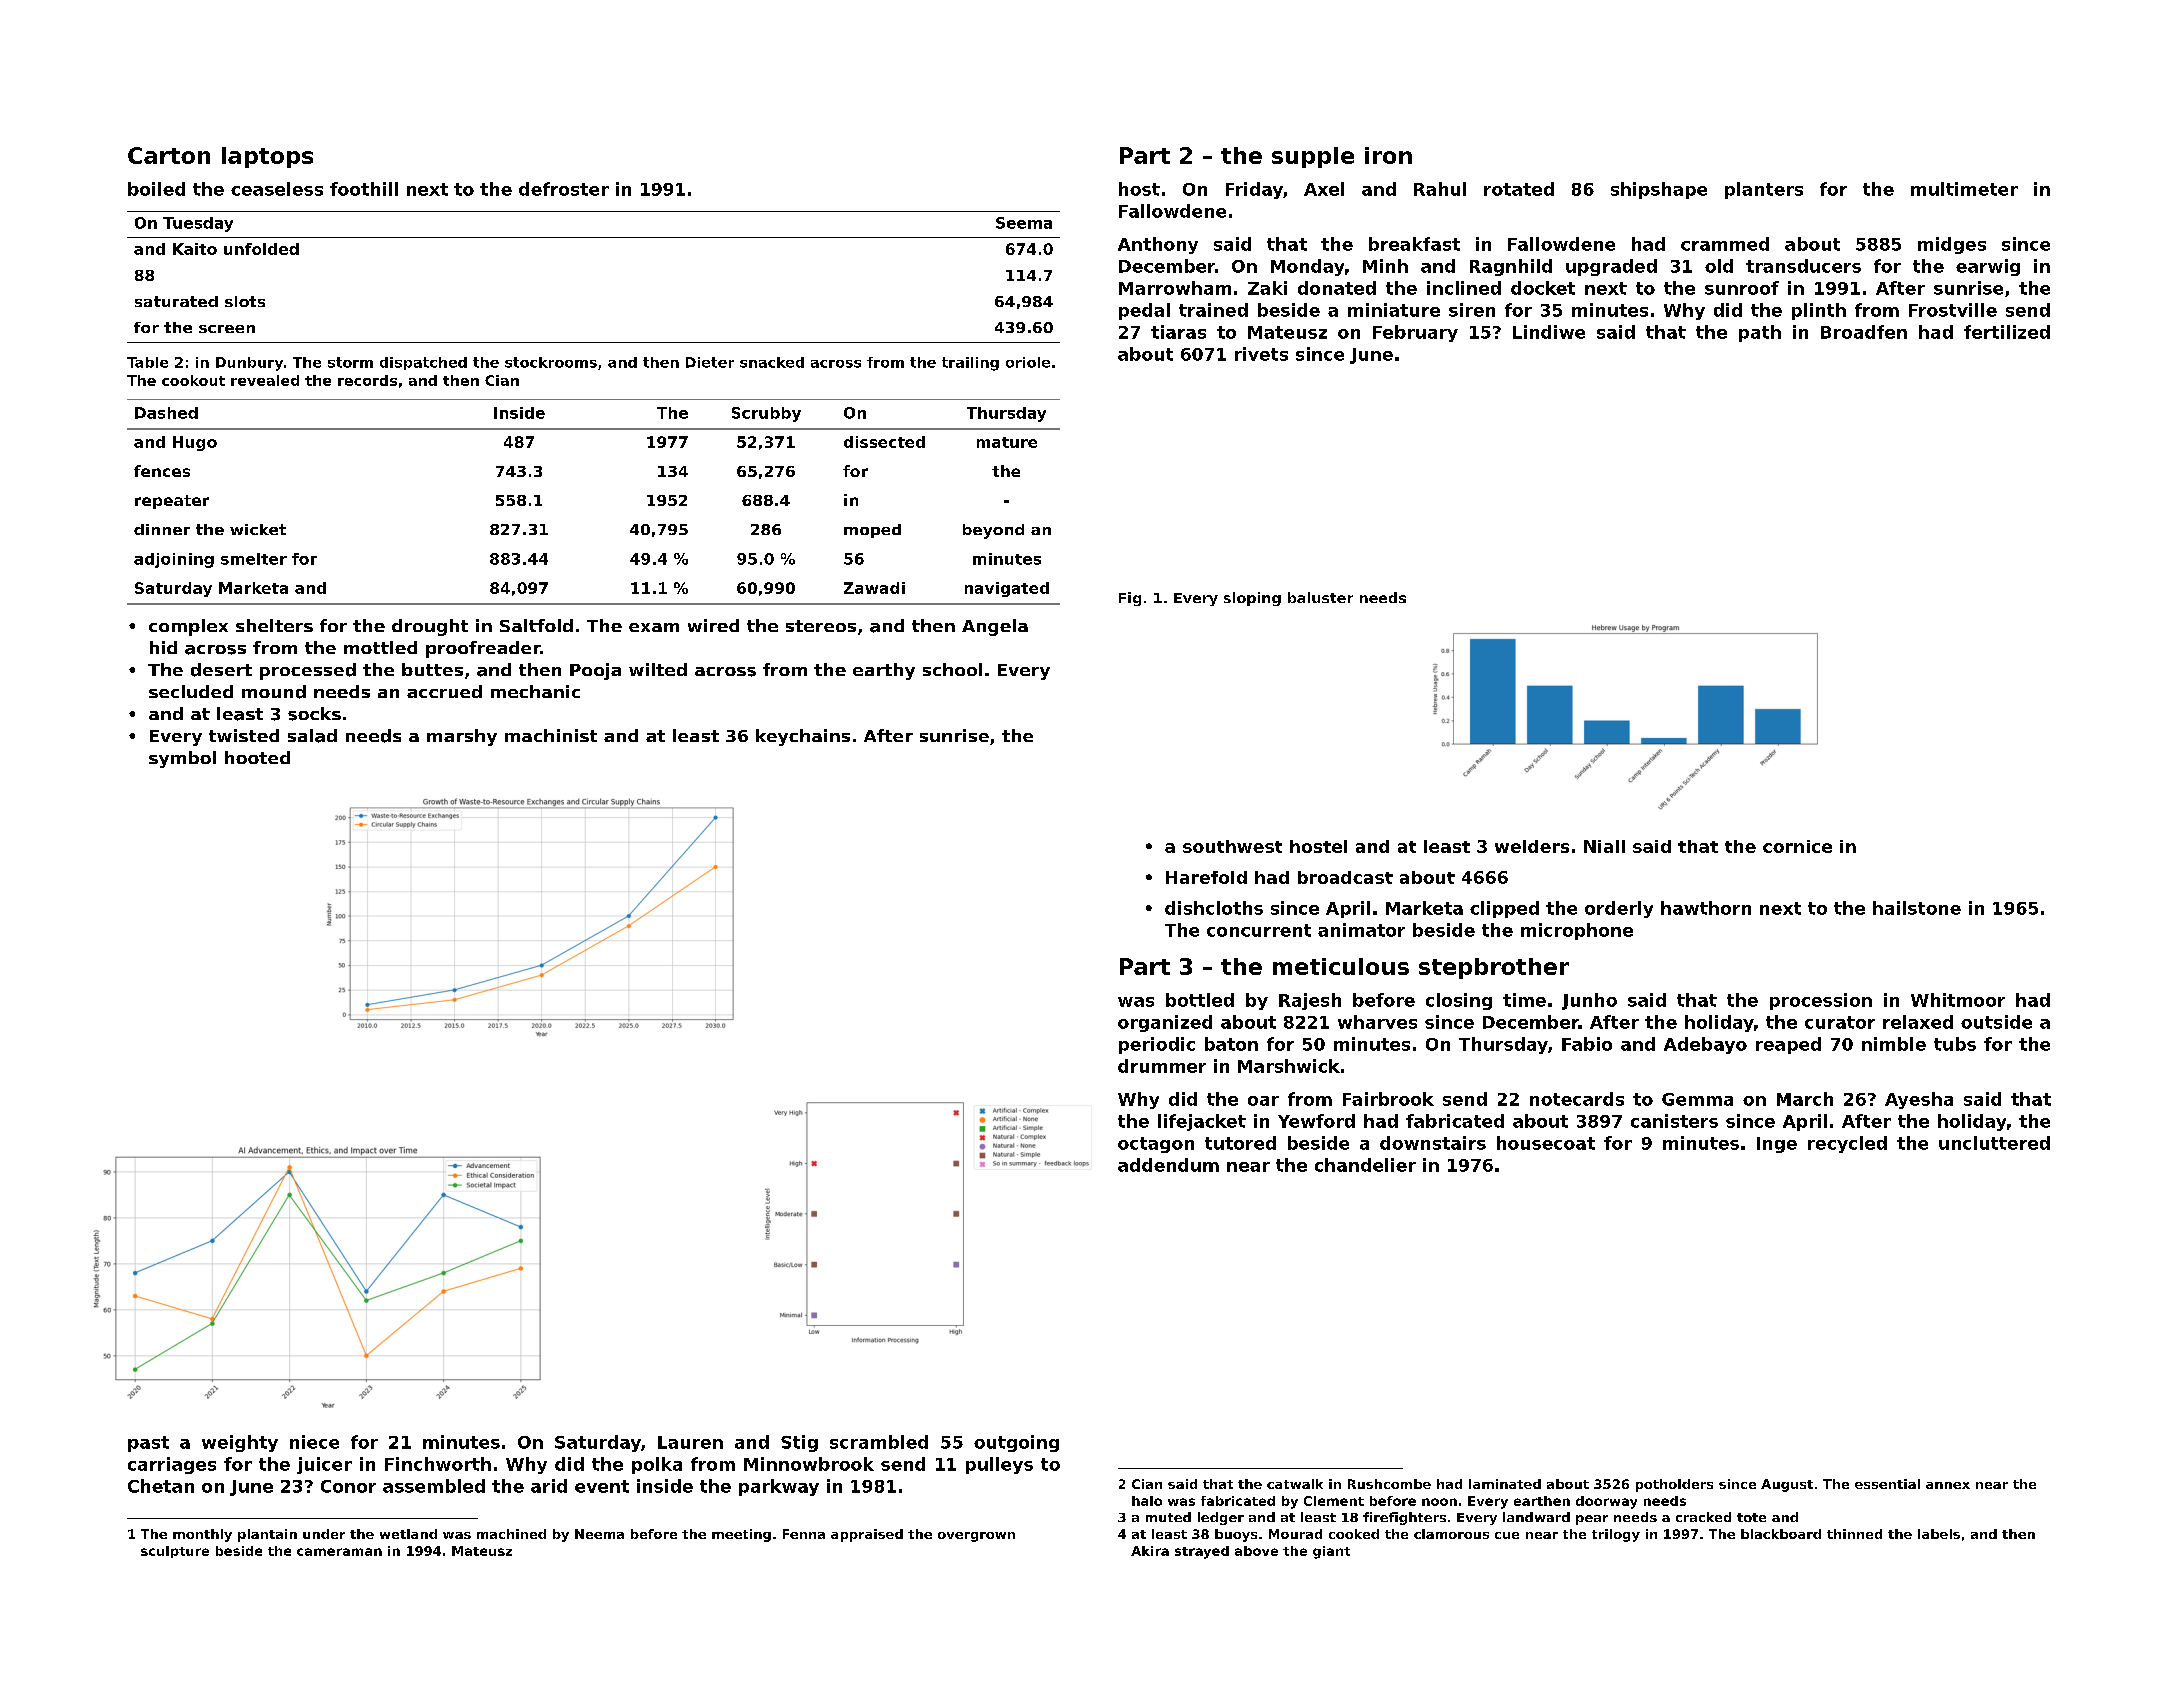 The image size is (2178, 1683). What do you see at coordinates (1202, 1552) in the document?
I see `strayed` at bounding box center [1202, 1552].
